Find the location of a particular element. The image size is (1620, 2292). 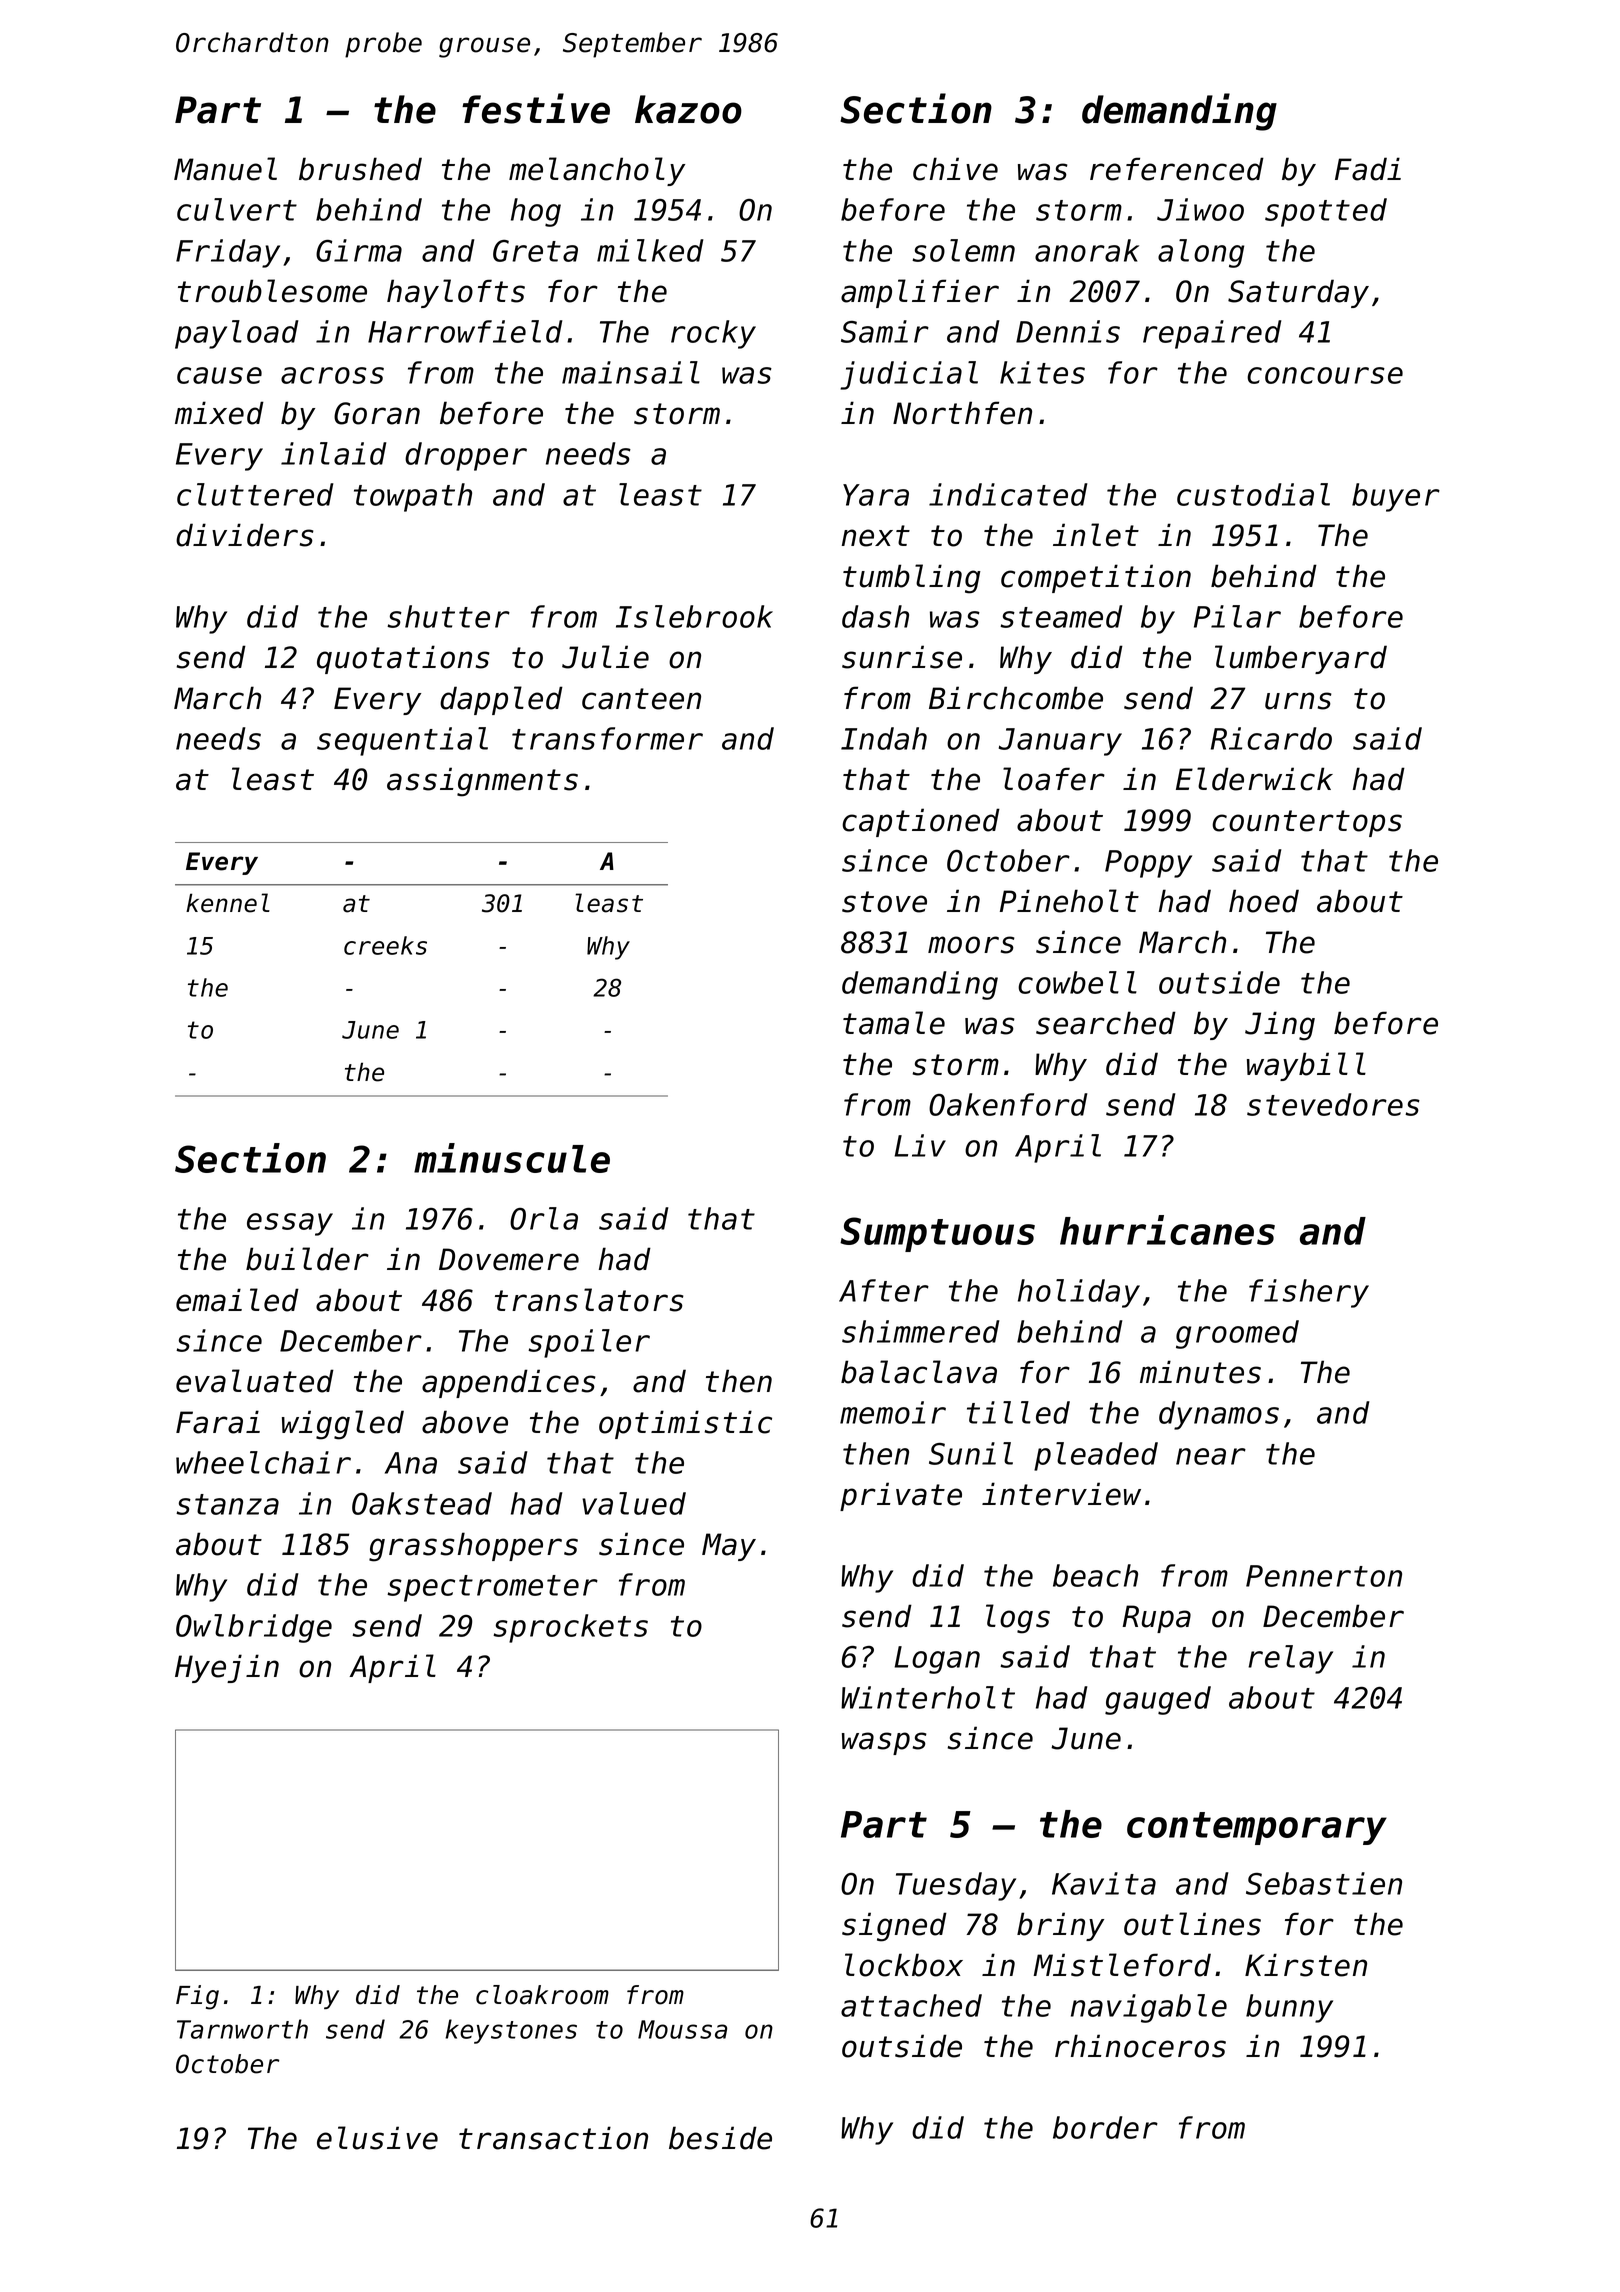

creeks is located at coordinates (385, 945).
